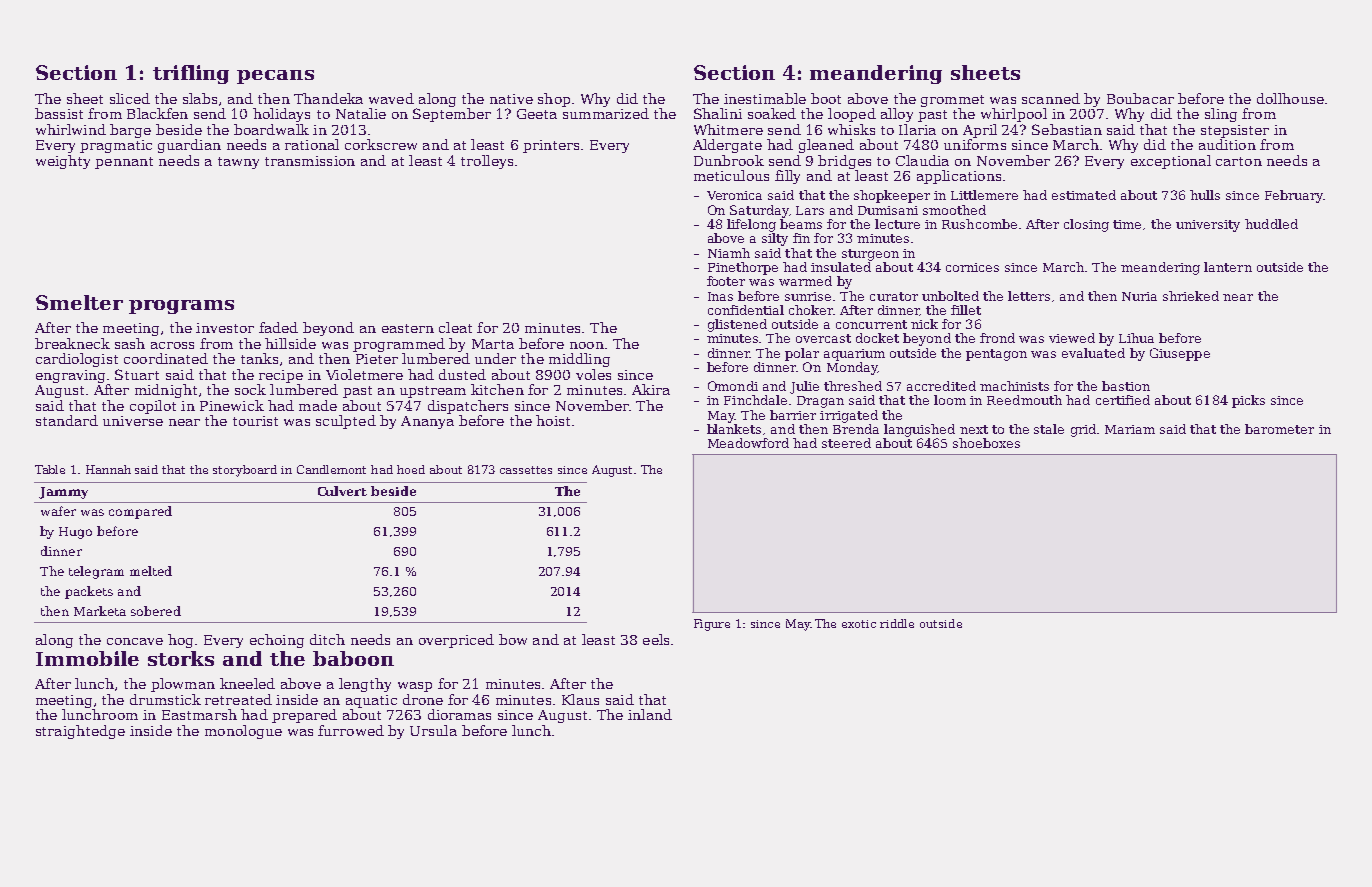  I want to click on scanned, so click(1051, 98).
